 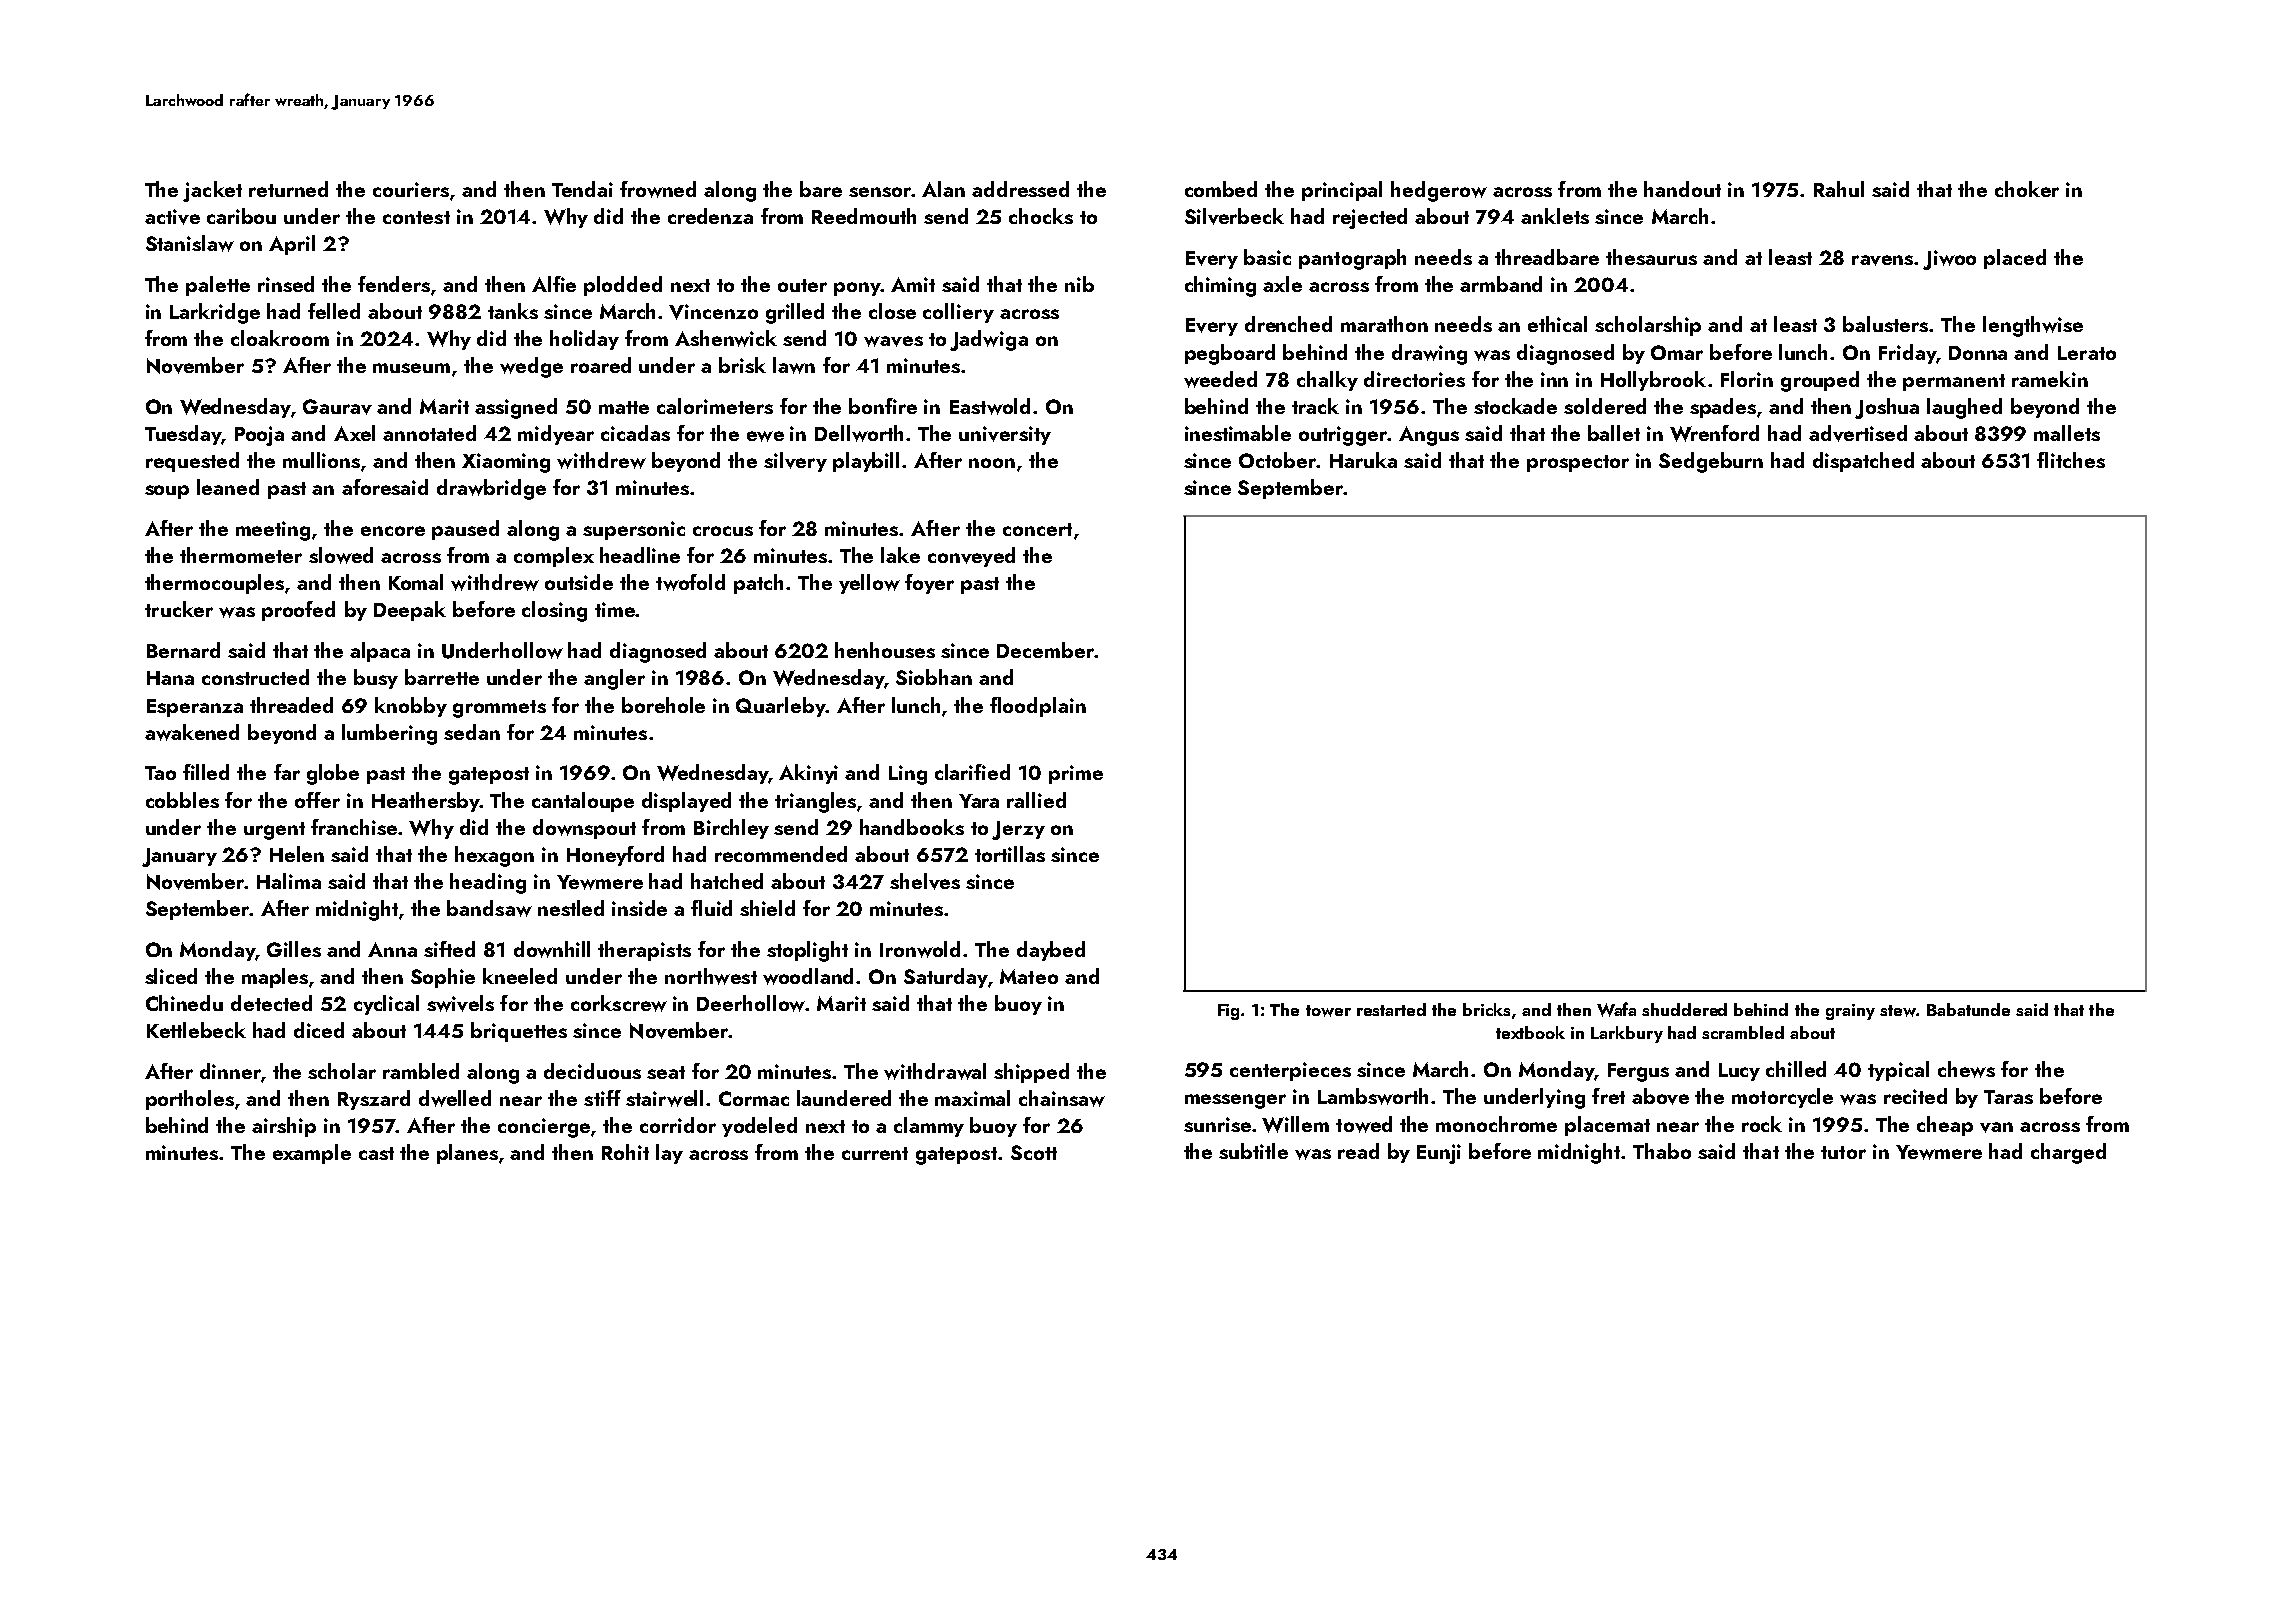 What do you see at coordinates (1029, 976) in the page?
I see `Mateo` at bounding box center [1029, 976].
